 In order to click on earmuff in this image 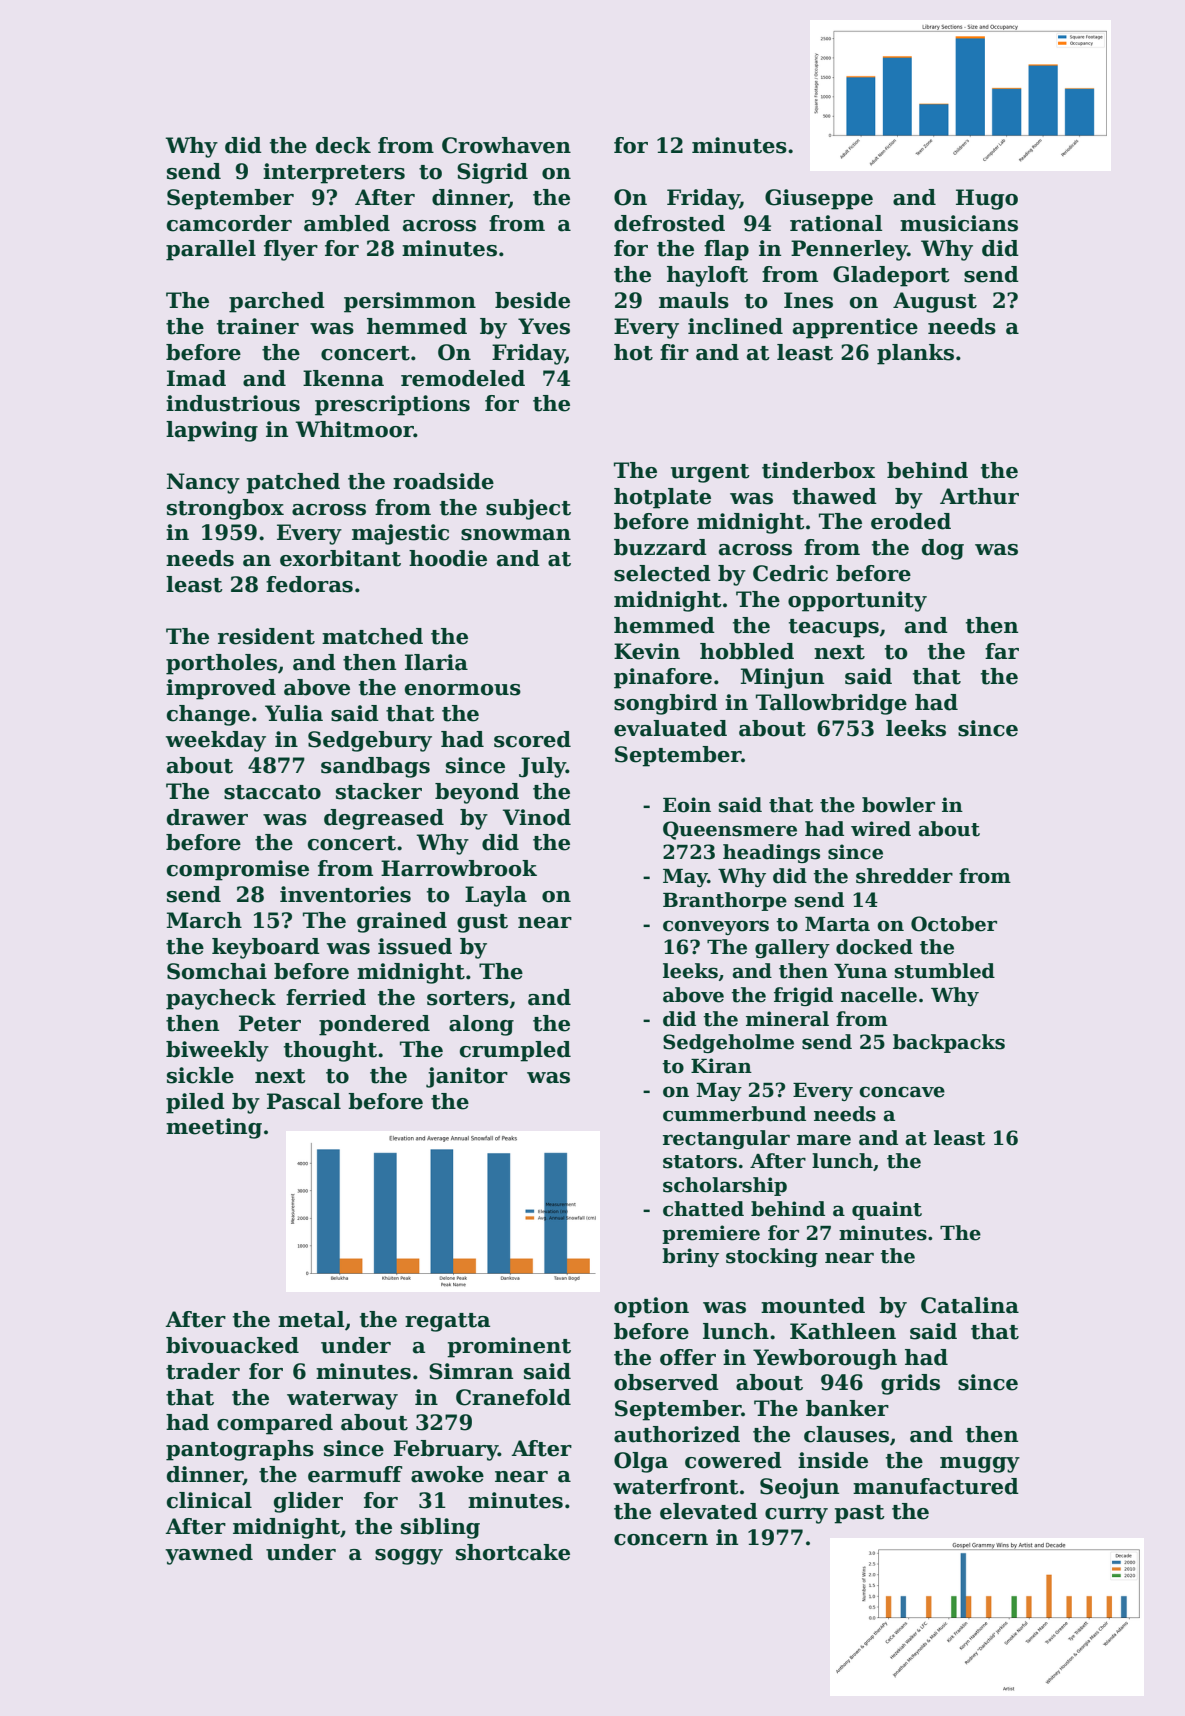, I will do `click(355, 1474)`.
